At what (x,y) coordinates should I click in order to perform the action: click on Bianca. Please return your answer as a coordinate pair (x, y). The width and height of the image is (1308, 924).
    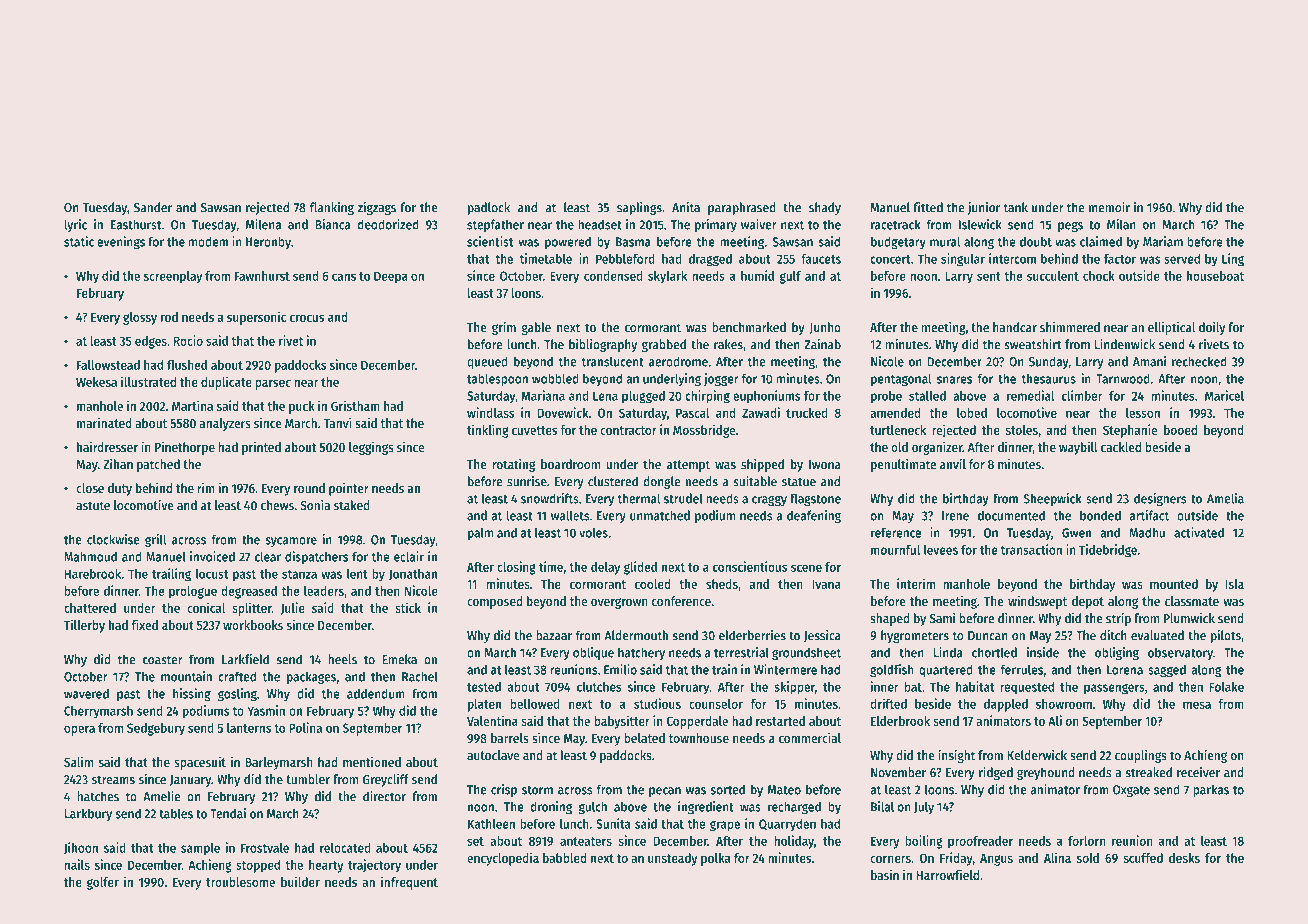
    Looking at the image, I should click on (333, 224).
